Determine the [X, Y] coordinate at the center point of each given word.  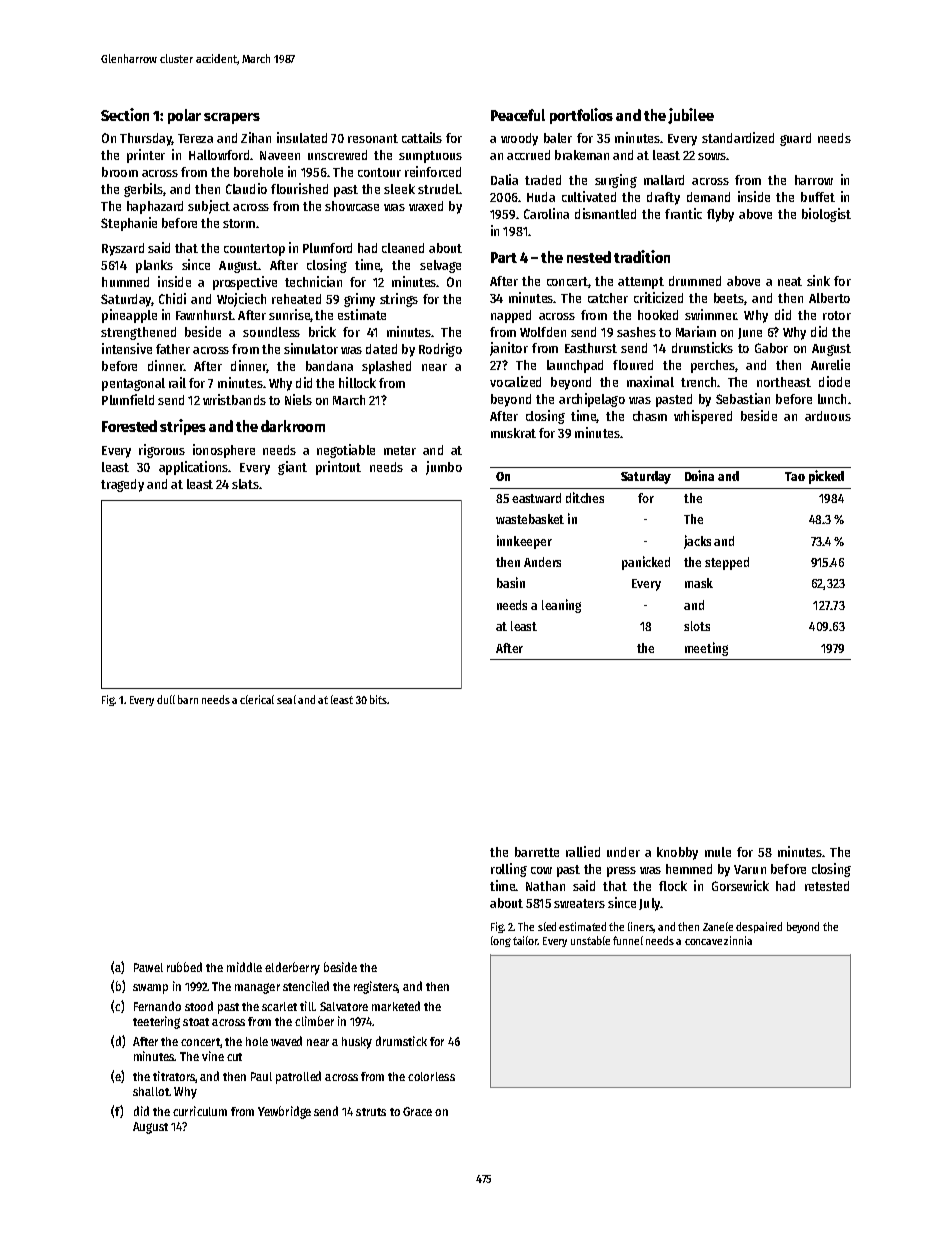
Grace [417, 1111]
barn [188, 699]
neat [790, 281]
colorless [431, 1076]
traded [543, 180]
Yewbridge [284, 1112]
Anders [542, 562]
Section [125, 114]
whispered [703, 417]
